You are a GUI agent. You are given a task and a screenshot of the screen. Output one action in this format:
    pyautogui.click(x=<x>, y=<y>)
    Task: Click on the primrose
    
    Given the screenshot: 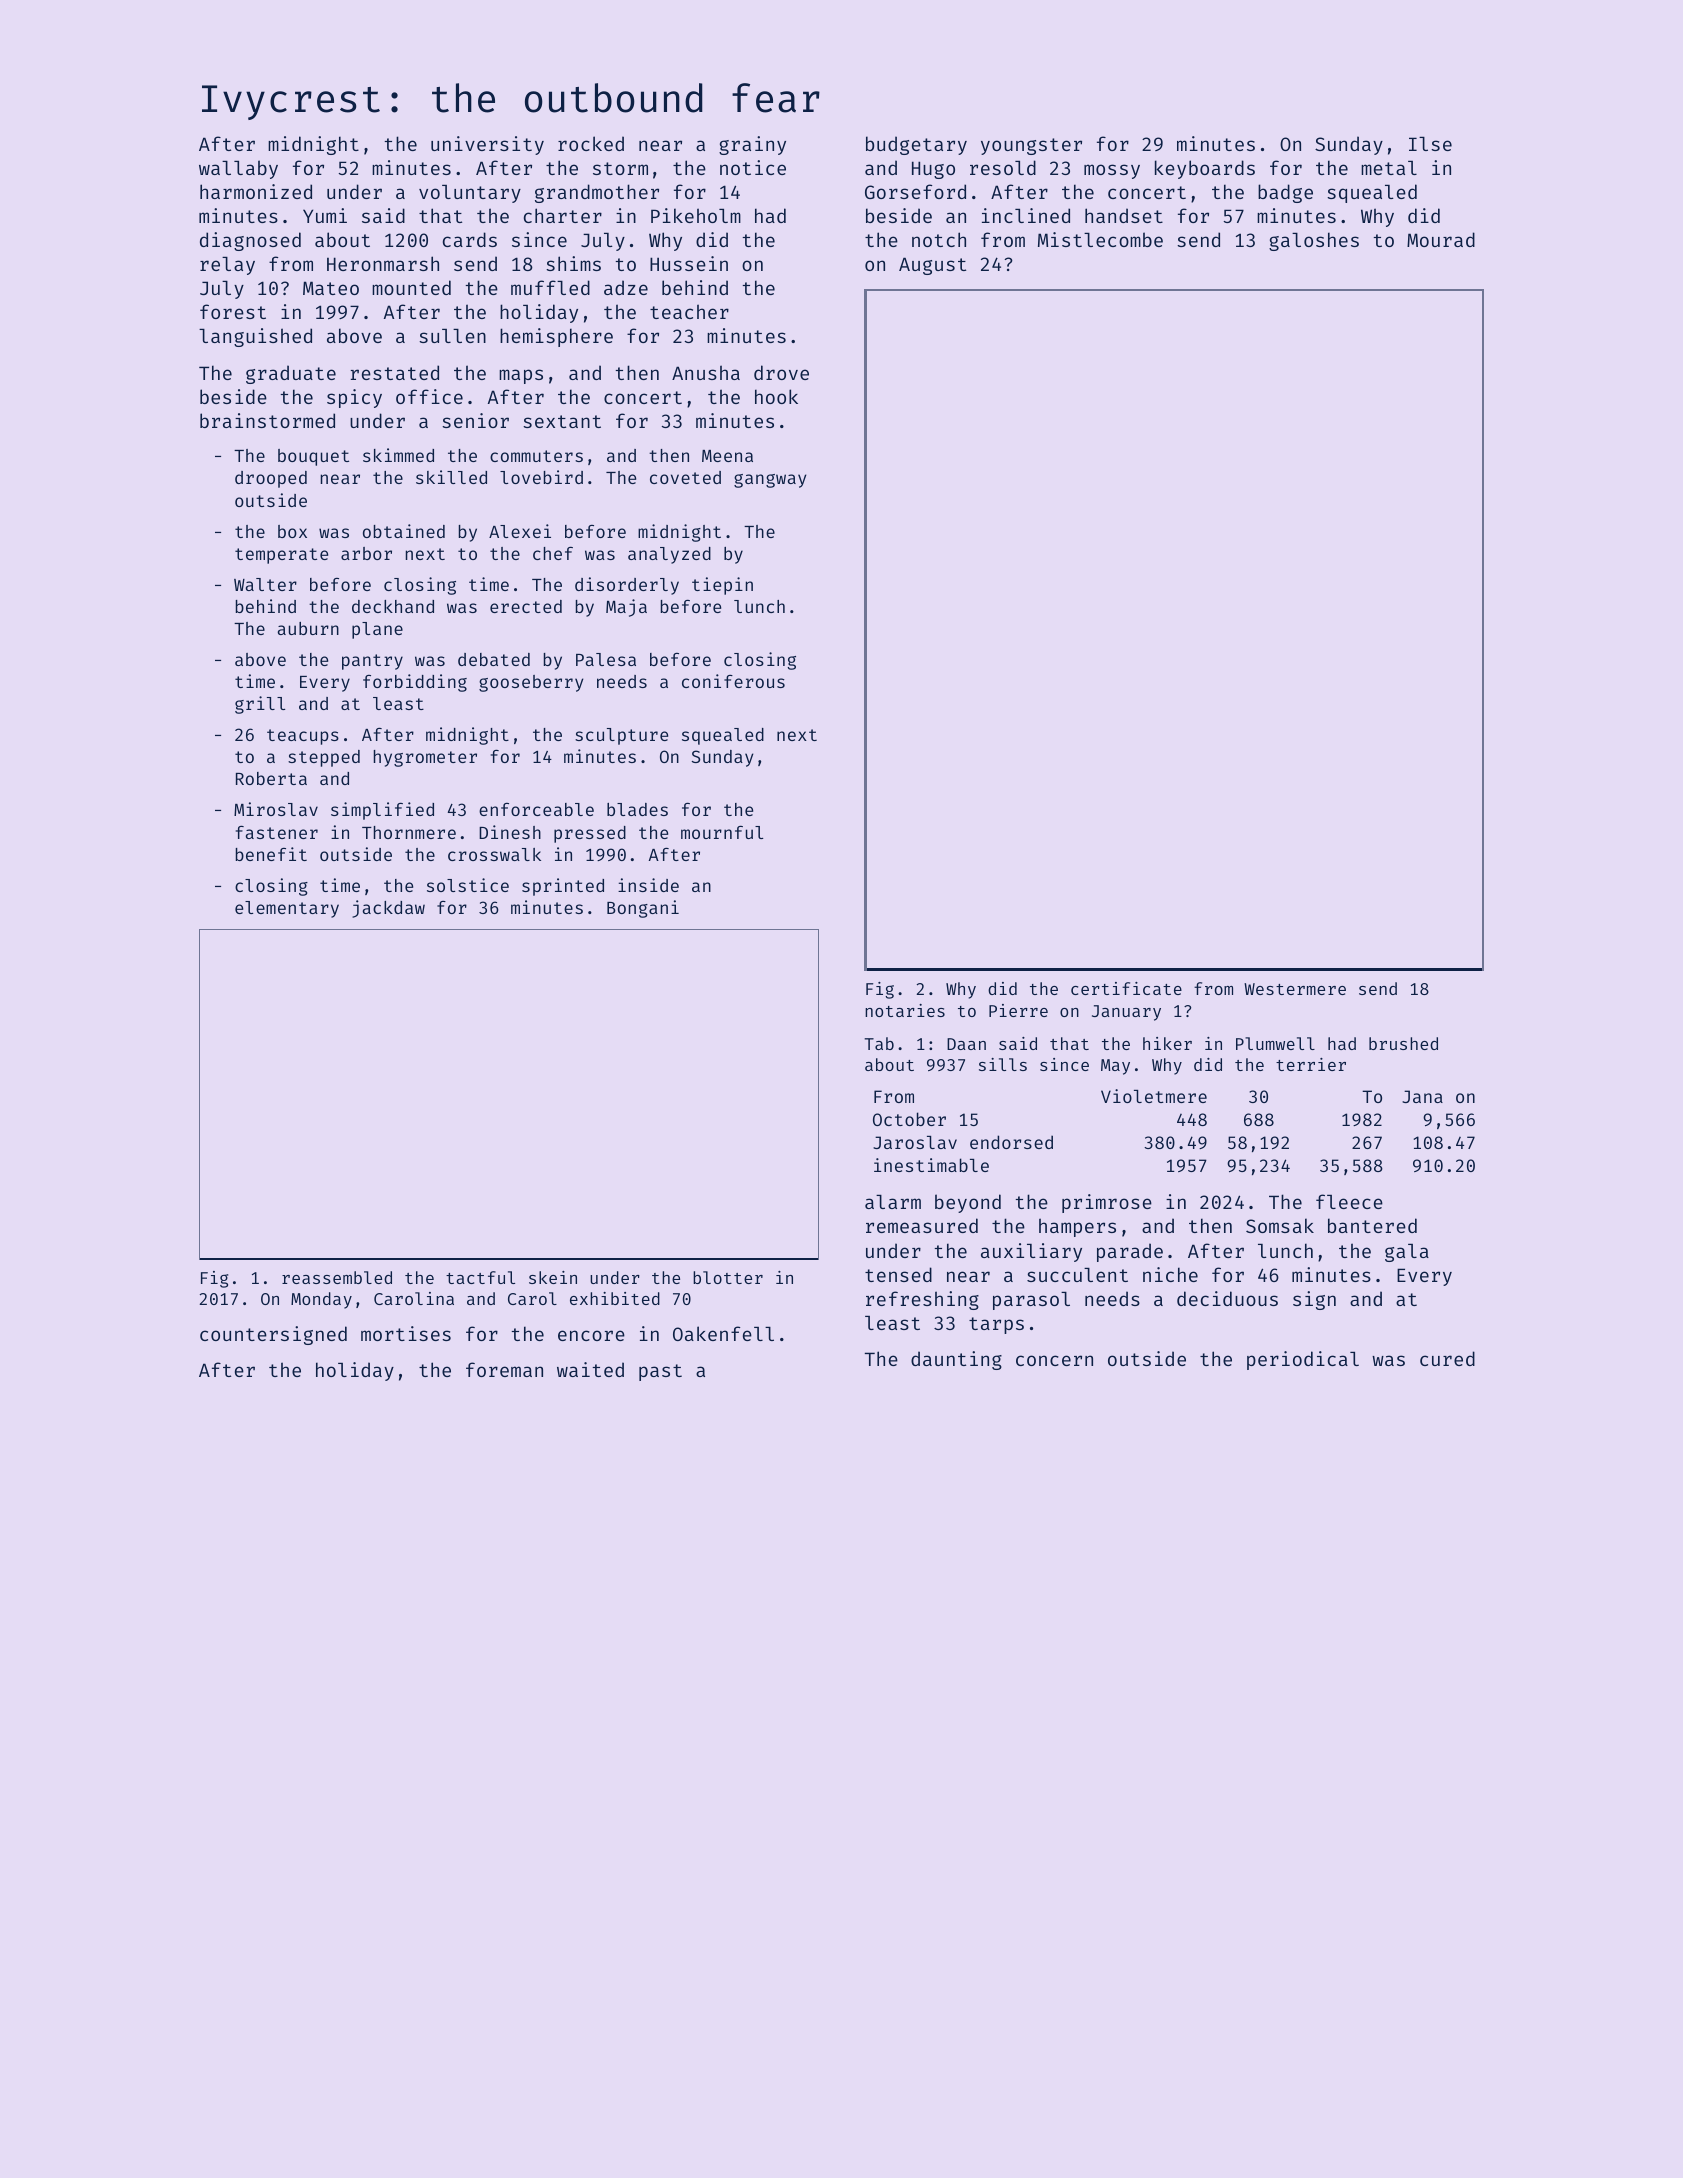 What is the action you would take?
    pyautogui.click(x=1107, y=1203)
